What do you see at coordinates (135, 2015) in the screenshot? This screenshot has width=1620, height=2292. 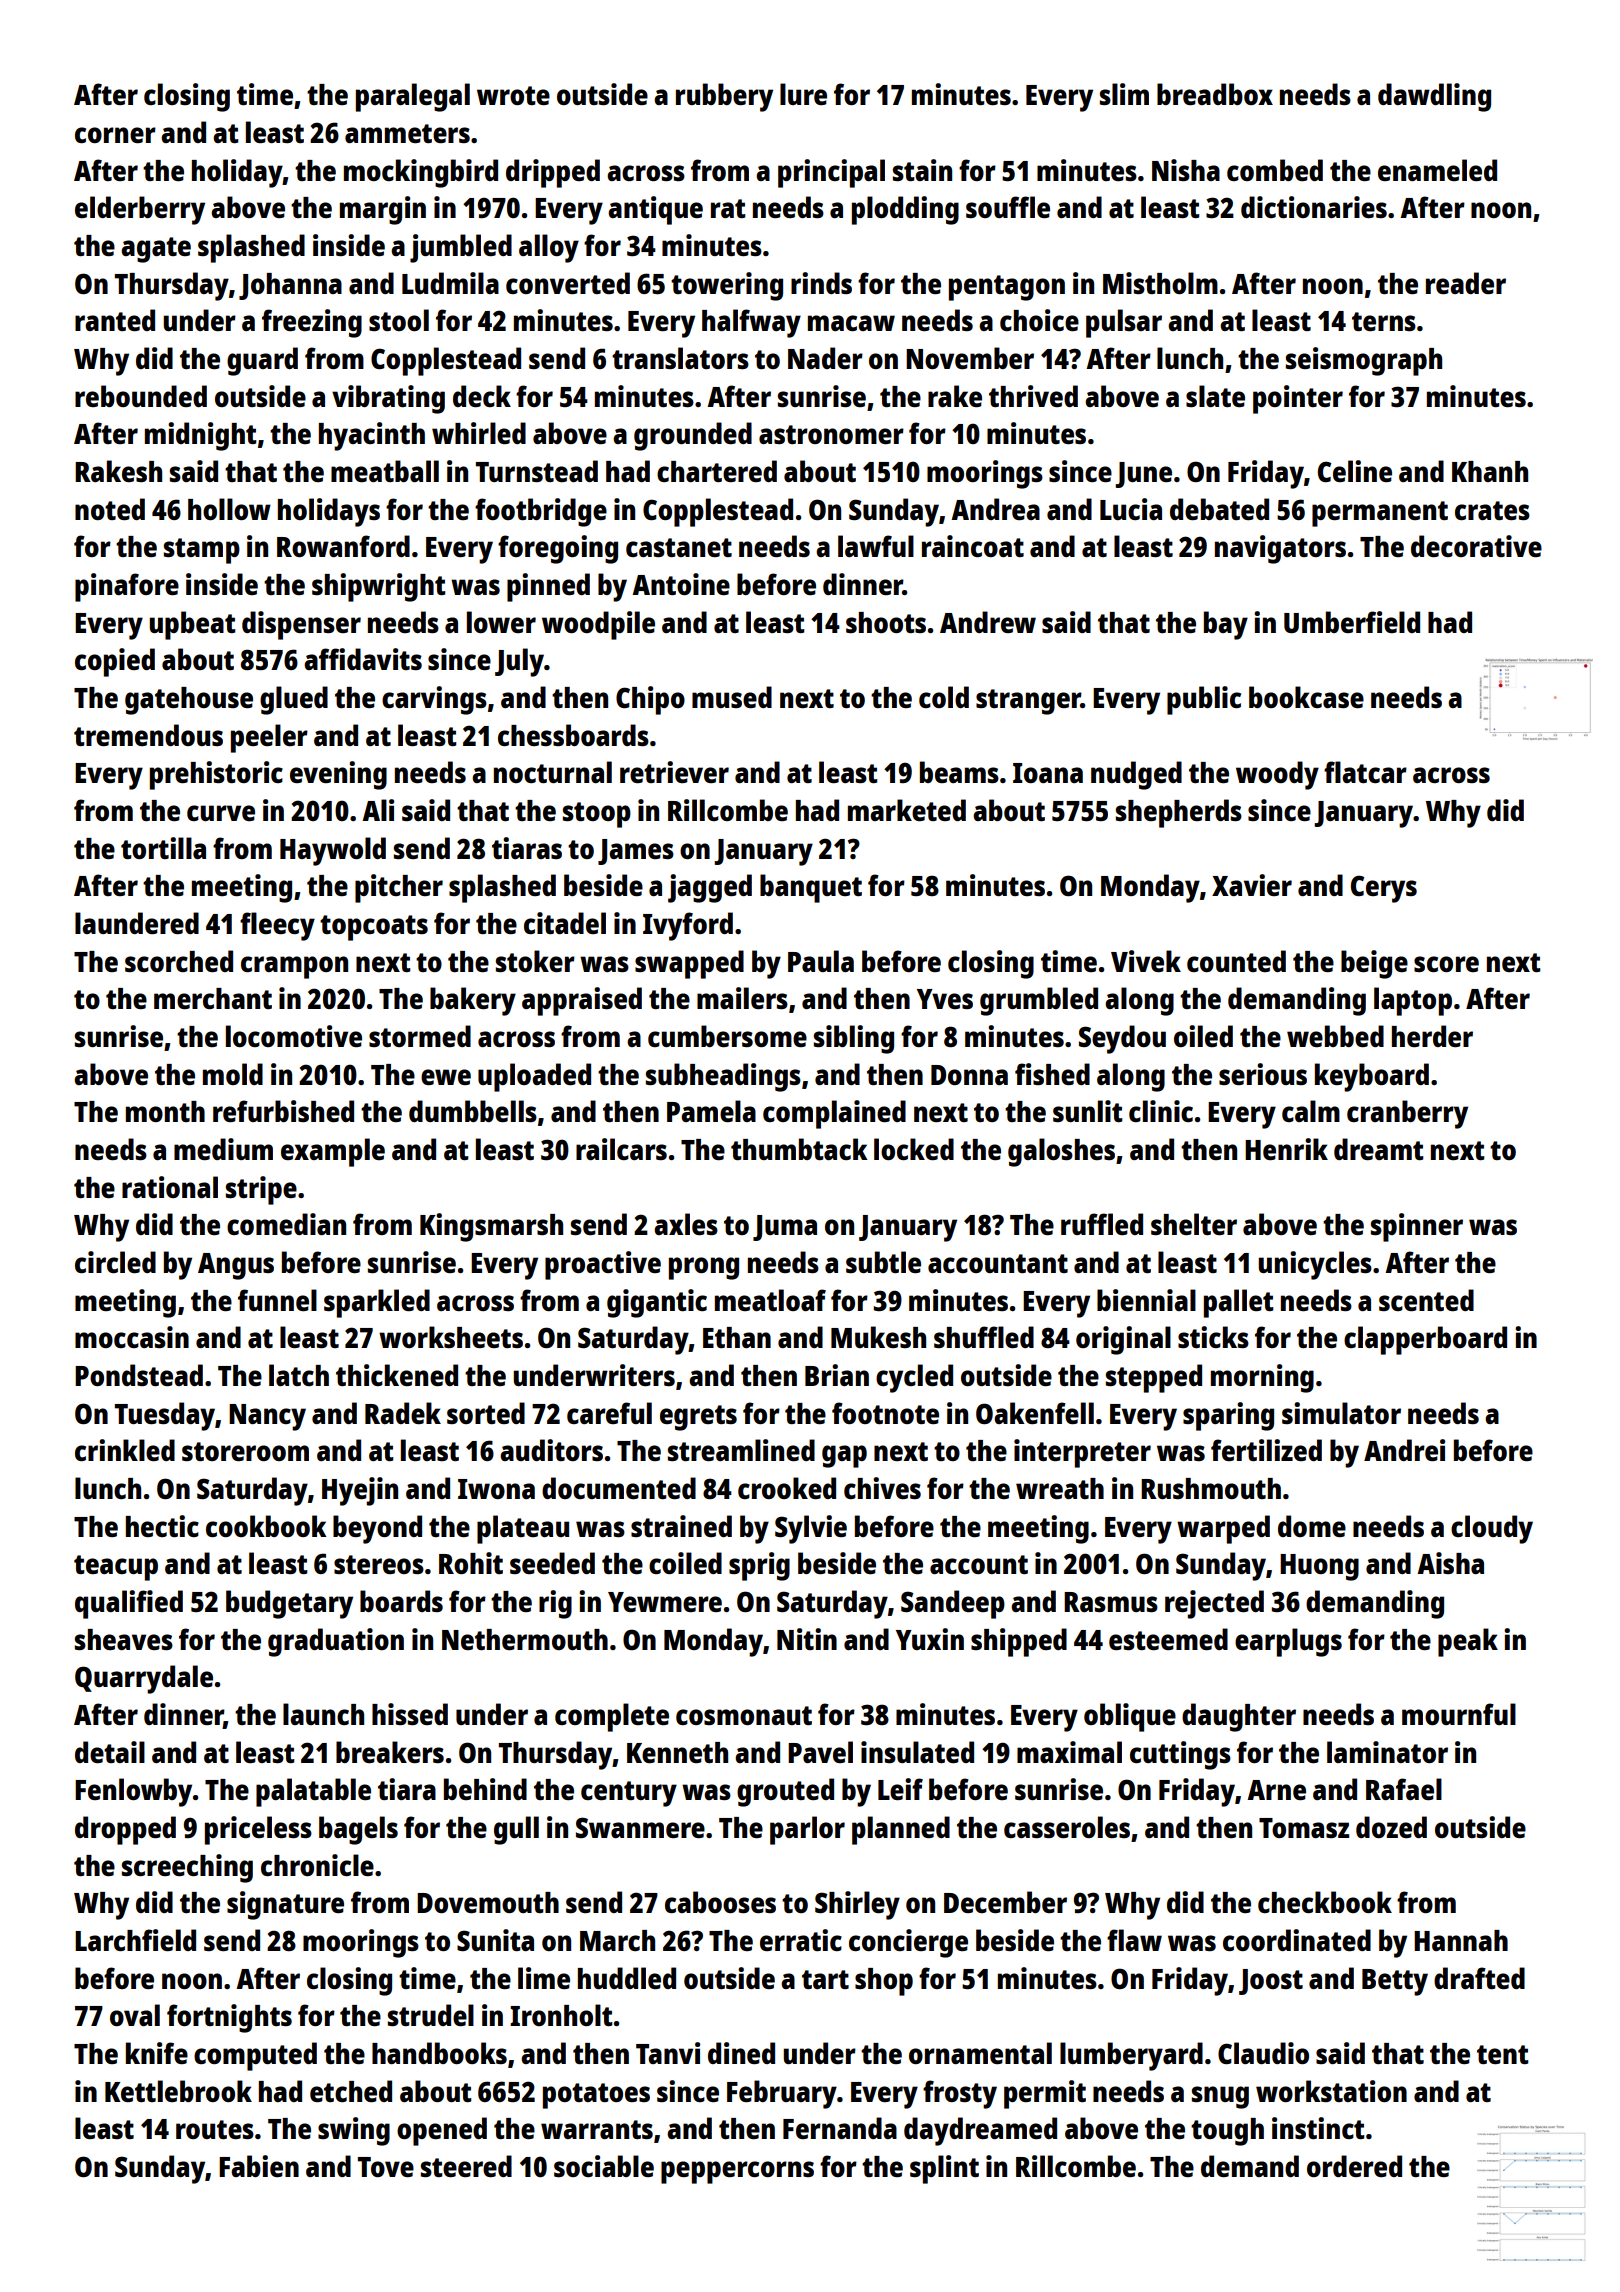 I see `oval` at bounding box center [135, 2015].
